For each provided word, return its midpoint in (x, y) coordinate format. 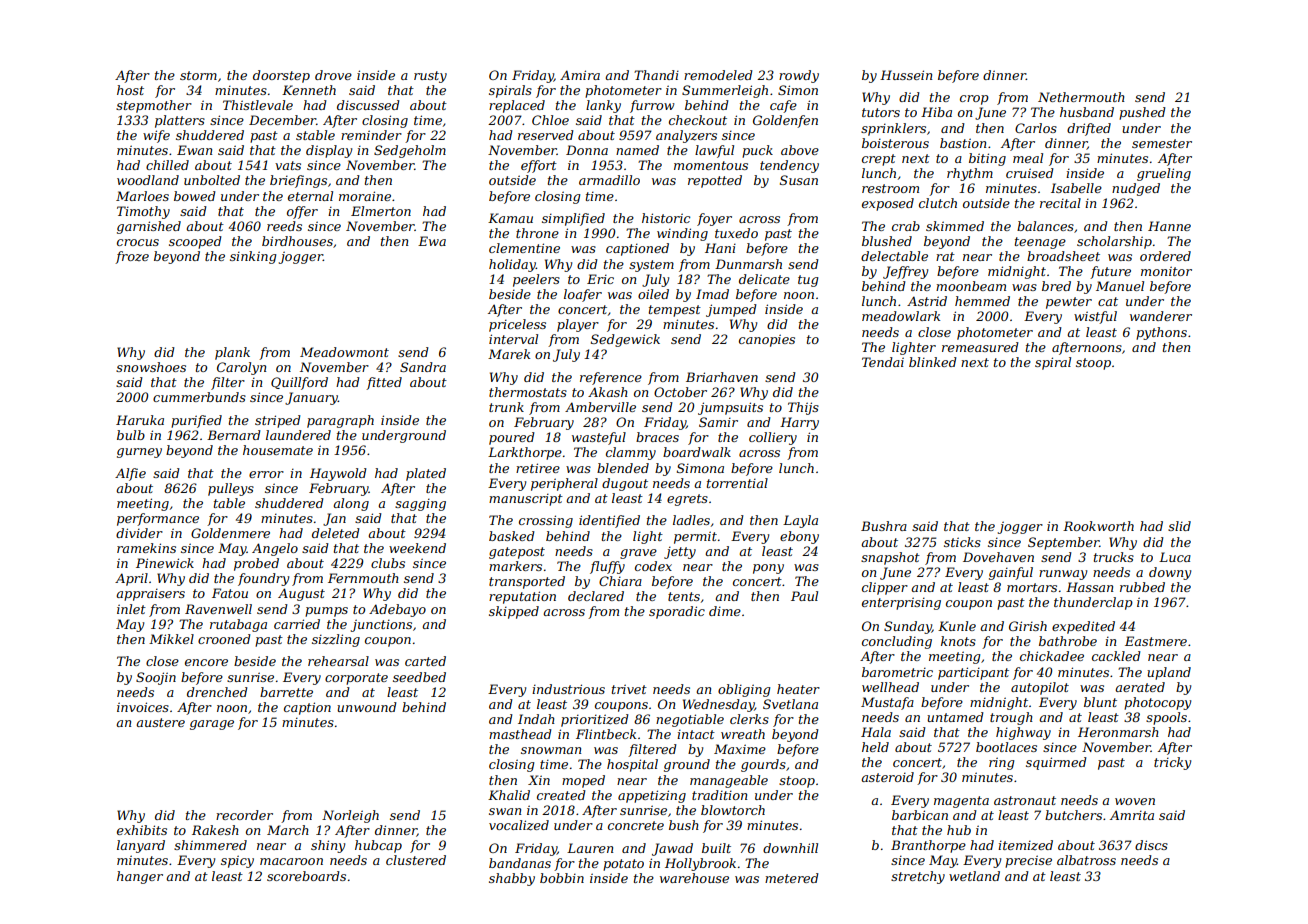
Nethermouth (1081, 97)
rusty (430, 77)
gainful (1011, 573)
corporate (356, 679)
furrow (652, 106)
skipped (514, 612)
